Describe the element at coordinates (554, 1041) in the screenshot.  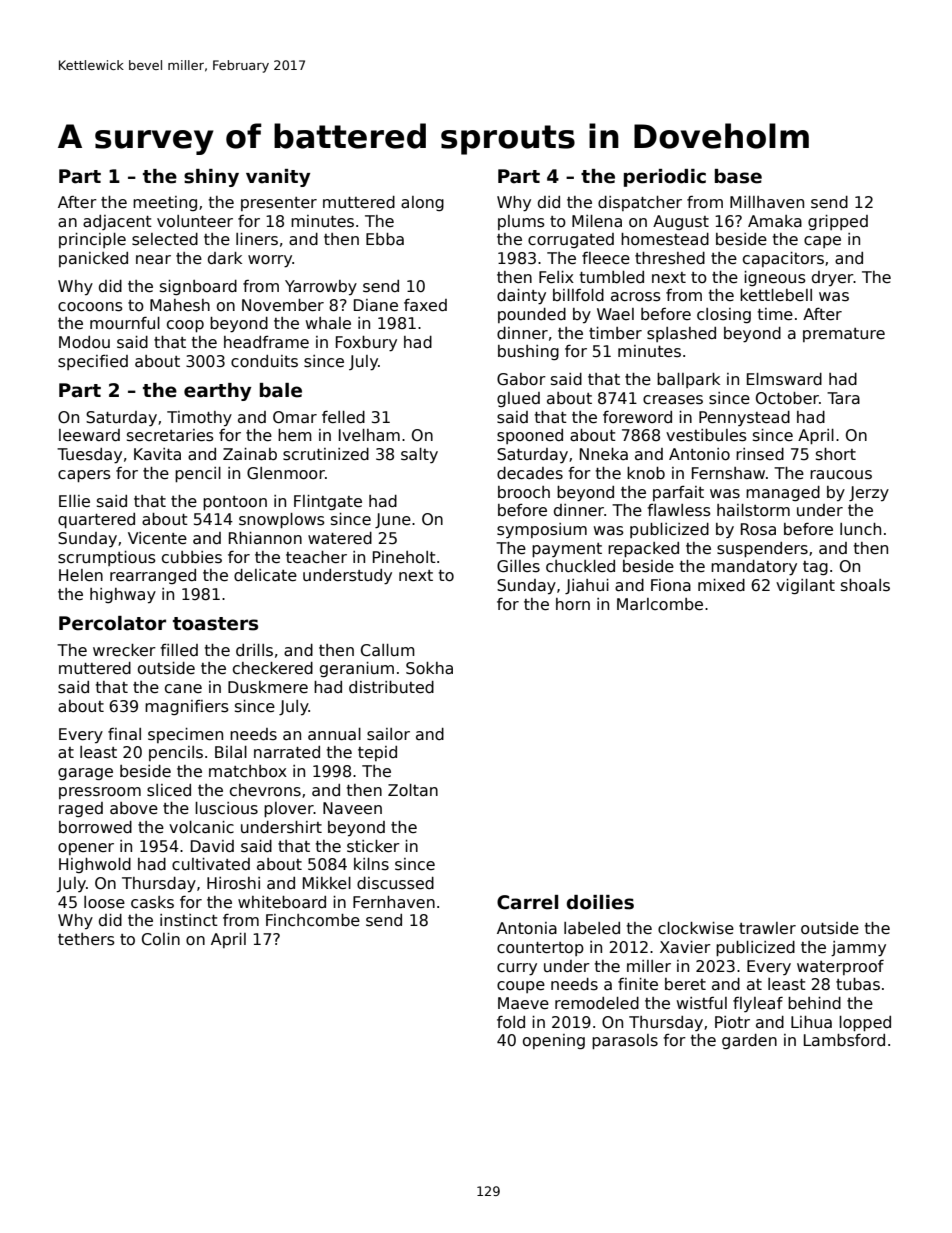
I see `opening` at that location.
